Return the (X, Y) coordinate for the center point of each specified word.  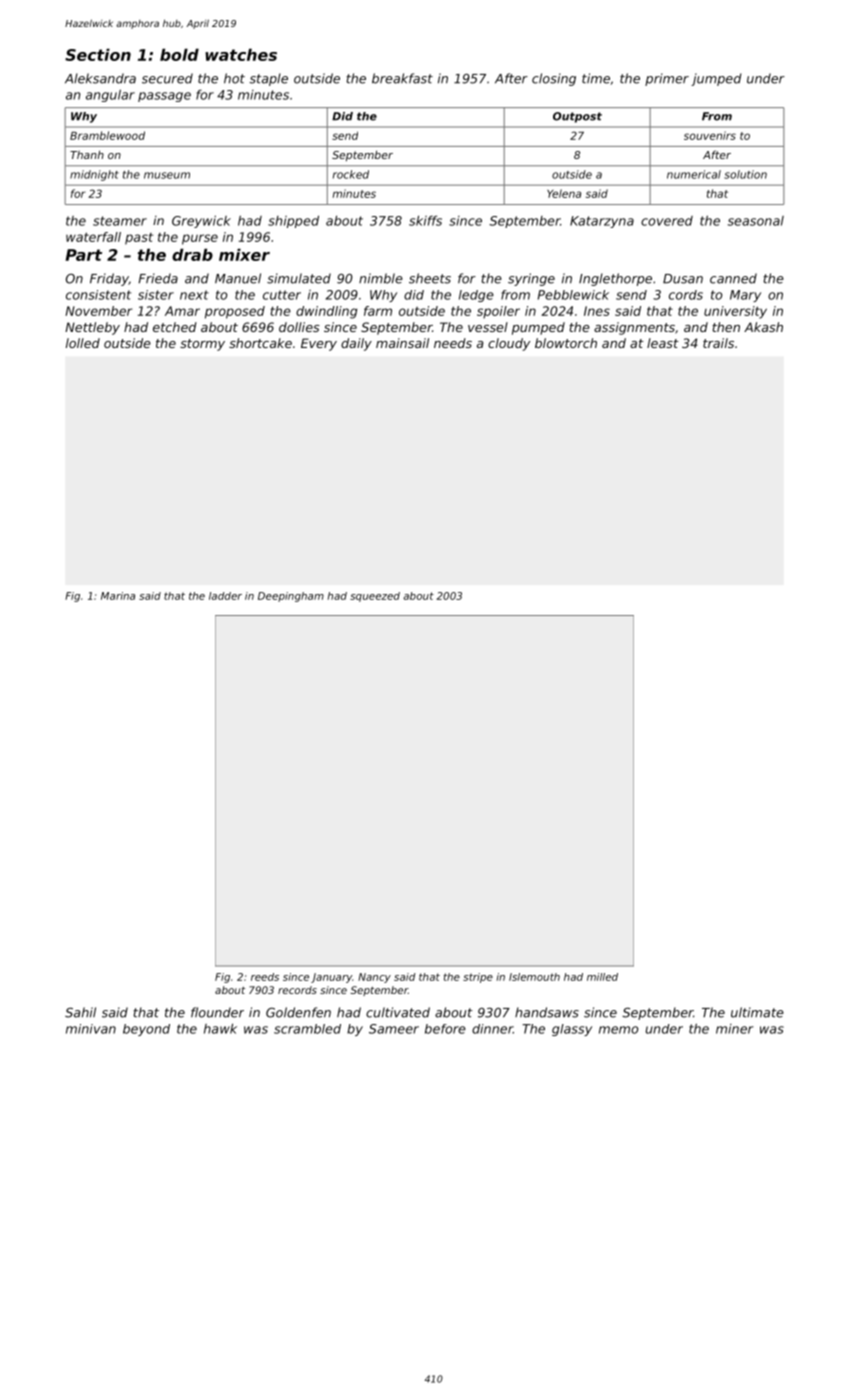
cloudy (509, 344)
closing (554, 79)
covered (667, 221)
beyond (146, 1030)
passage (164, 97)
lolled (83, 343)
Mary (745, 296)
